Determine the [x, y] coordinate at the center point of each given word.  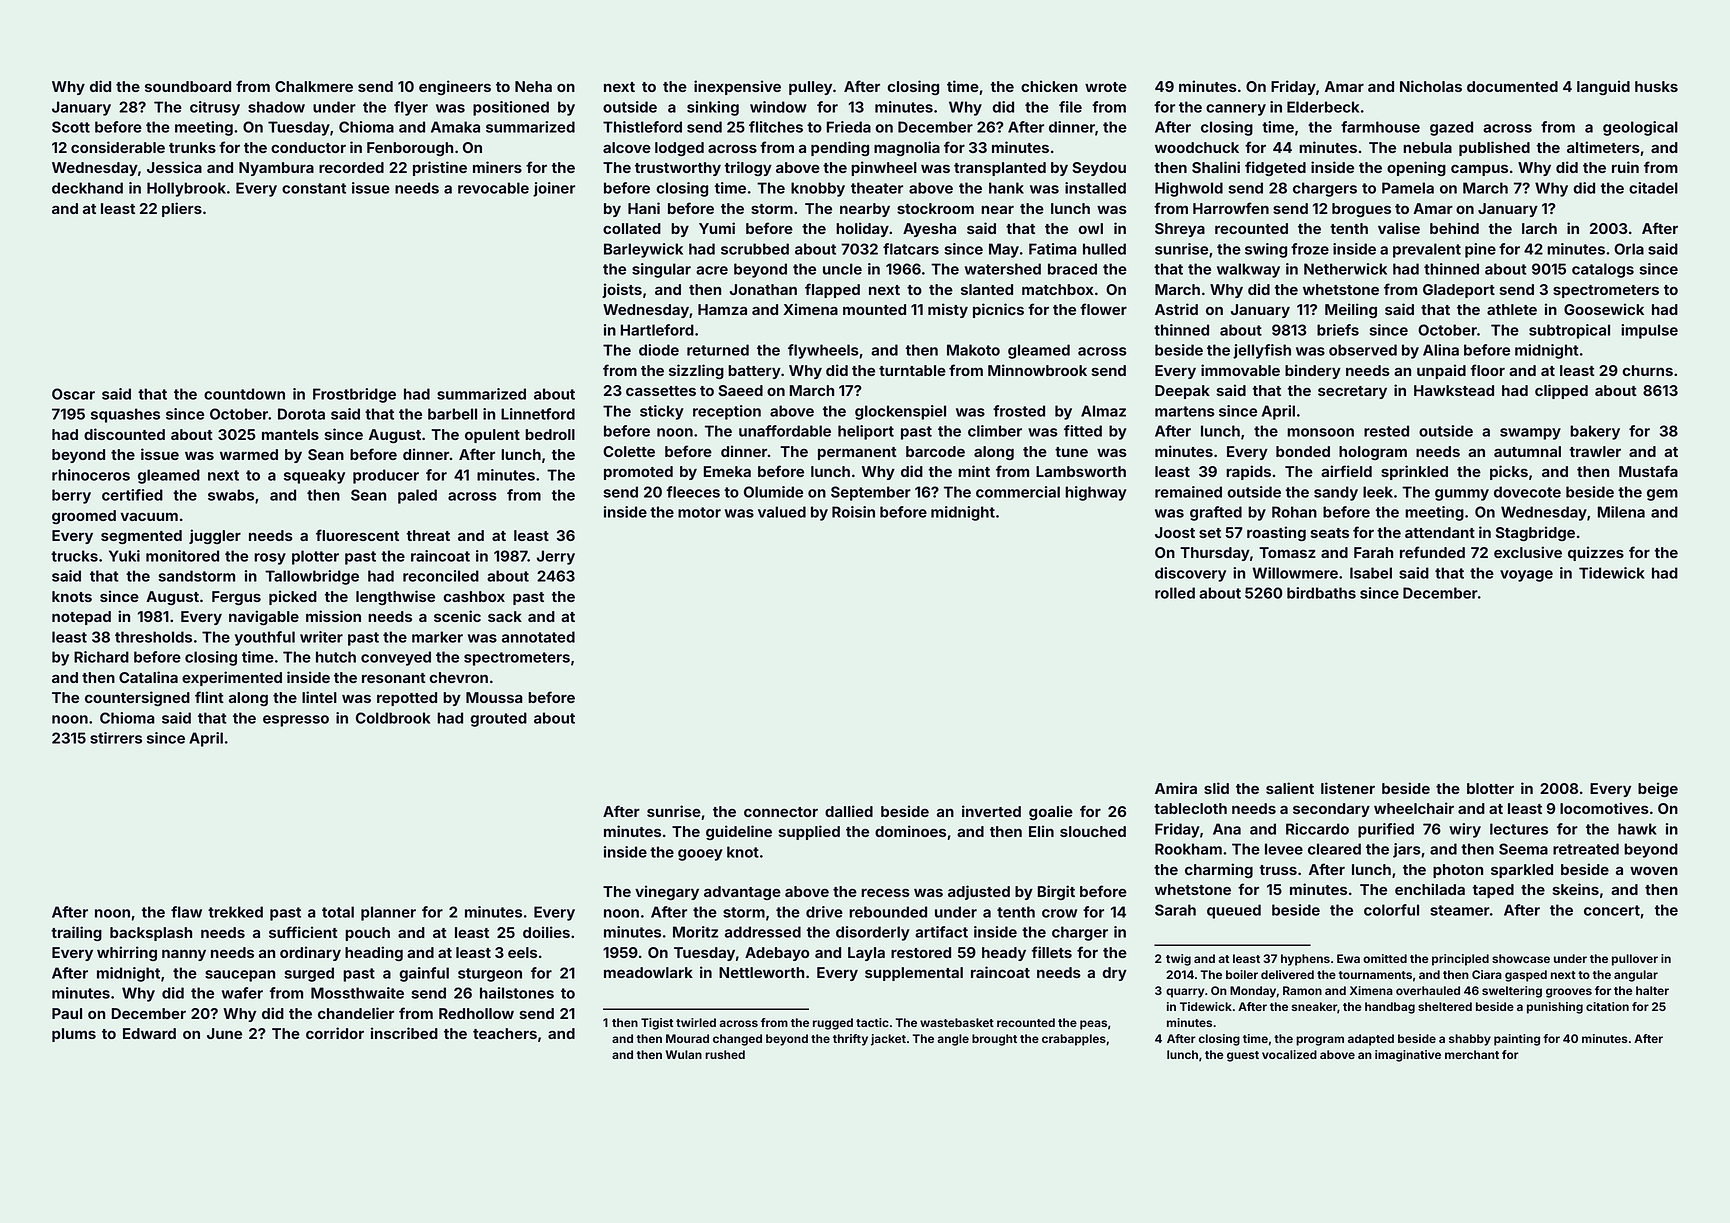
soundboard [188, 86]
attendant [1440, 532]
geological [1640, 128]
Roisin [853, 512]
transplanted [1000, 169]
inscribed [404, 1033]
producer [386, 476]
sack [505, 616]
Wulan [684, 1054]
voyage [1526, 576]
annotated [538, 637]
